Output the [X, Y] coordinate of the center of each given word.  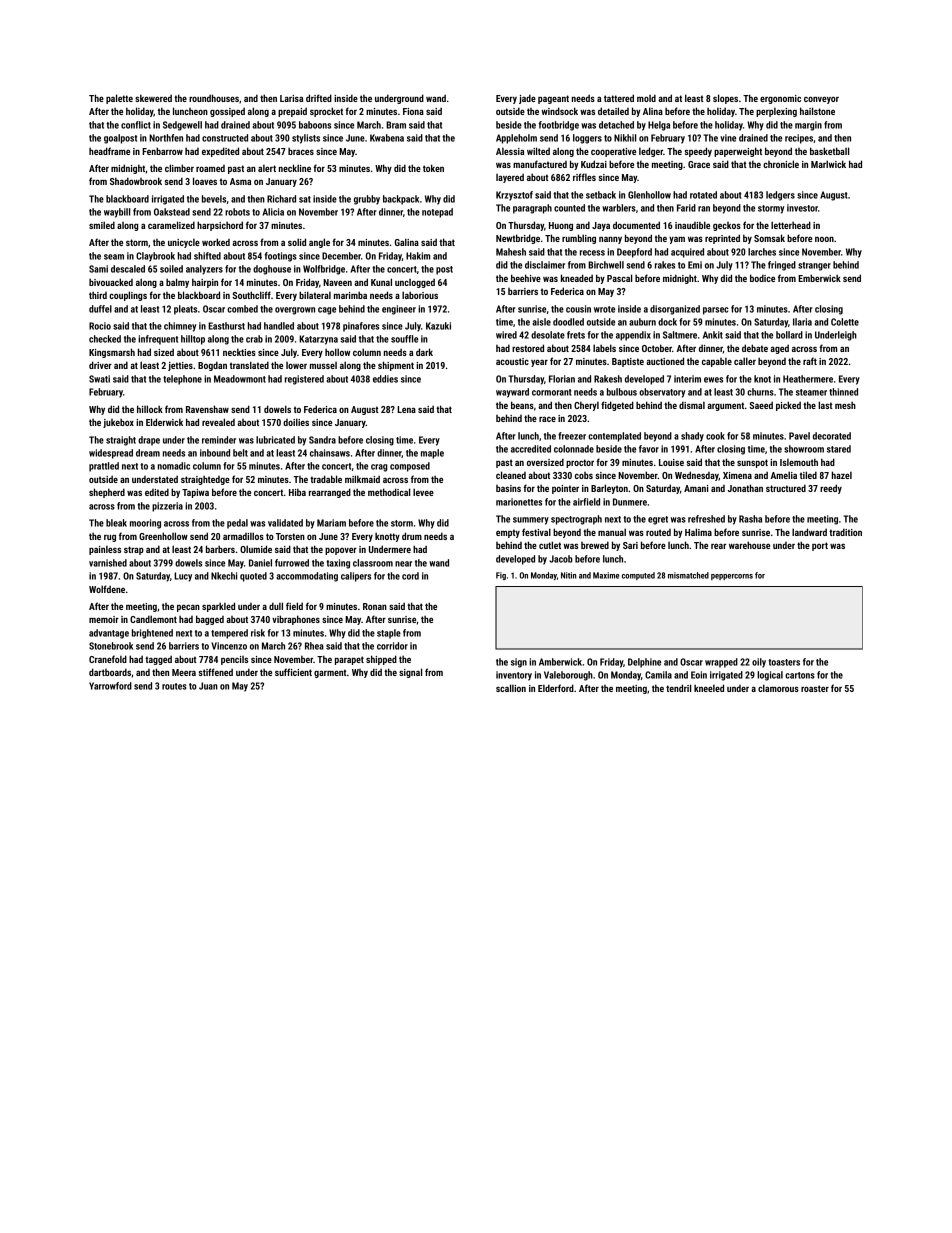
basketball [829, 151]
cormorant [552, 392]
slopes [725, 99]
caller [745, 361]
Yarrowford [110, 686]
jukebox [118, 423]
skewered [153, 98]
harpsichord [220, 226]
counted [569, 208]
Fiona [413, 111]
